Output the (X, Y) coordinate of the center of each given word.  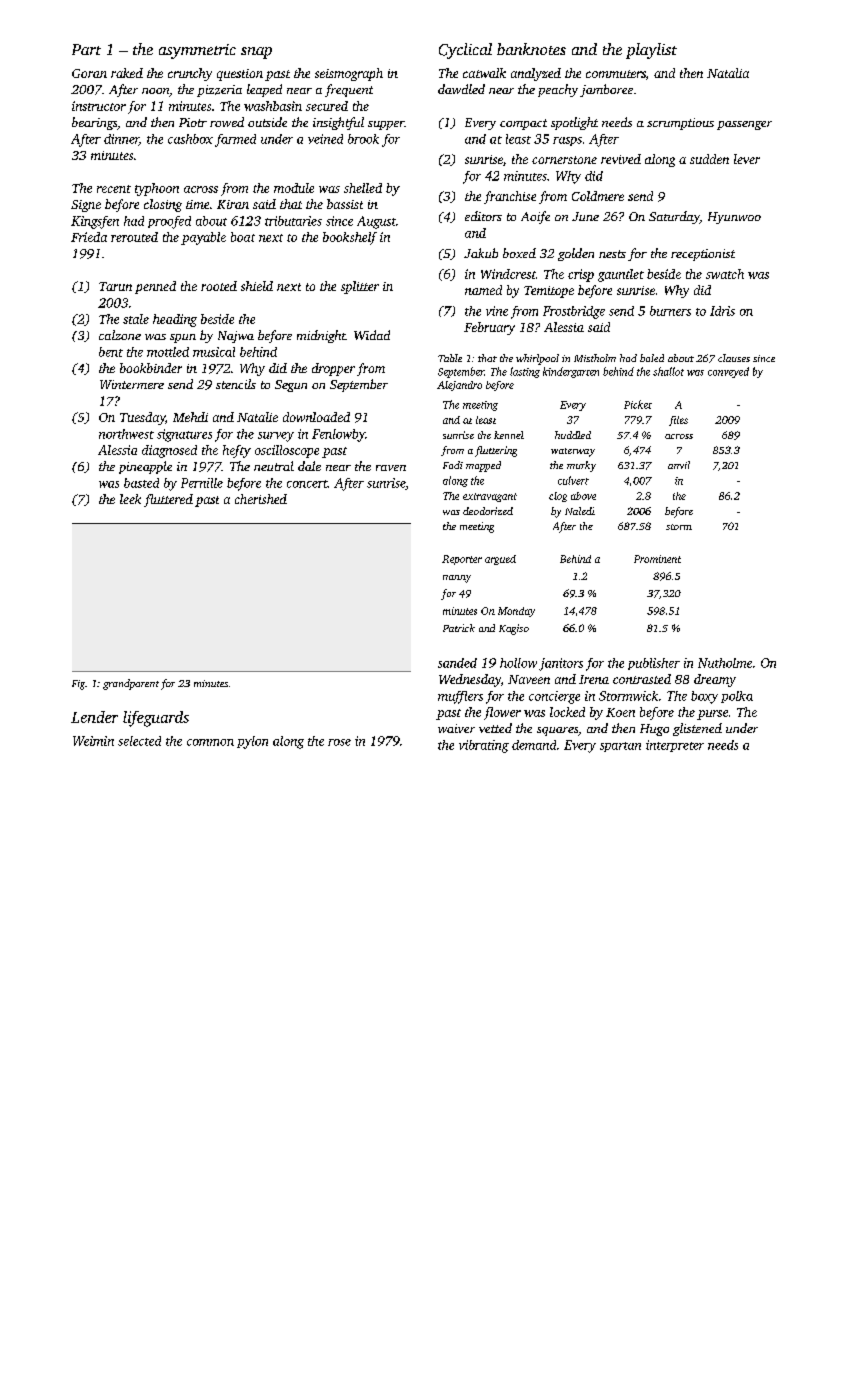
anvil (679, 465)
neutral (274, 466)
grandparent (131, 684)
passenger (744, 125)
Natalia (728, 73)
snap (256, 53)
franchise (510, 197)
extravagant (490, 497)
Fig (78, 685)
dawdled (461, 89)
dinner (121, 140)
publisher (654, 664)
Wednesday (470, 680)
